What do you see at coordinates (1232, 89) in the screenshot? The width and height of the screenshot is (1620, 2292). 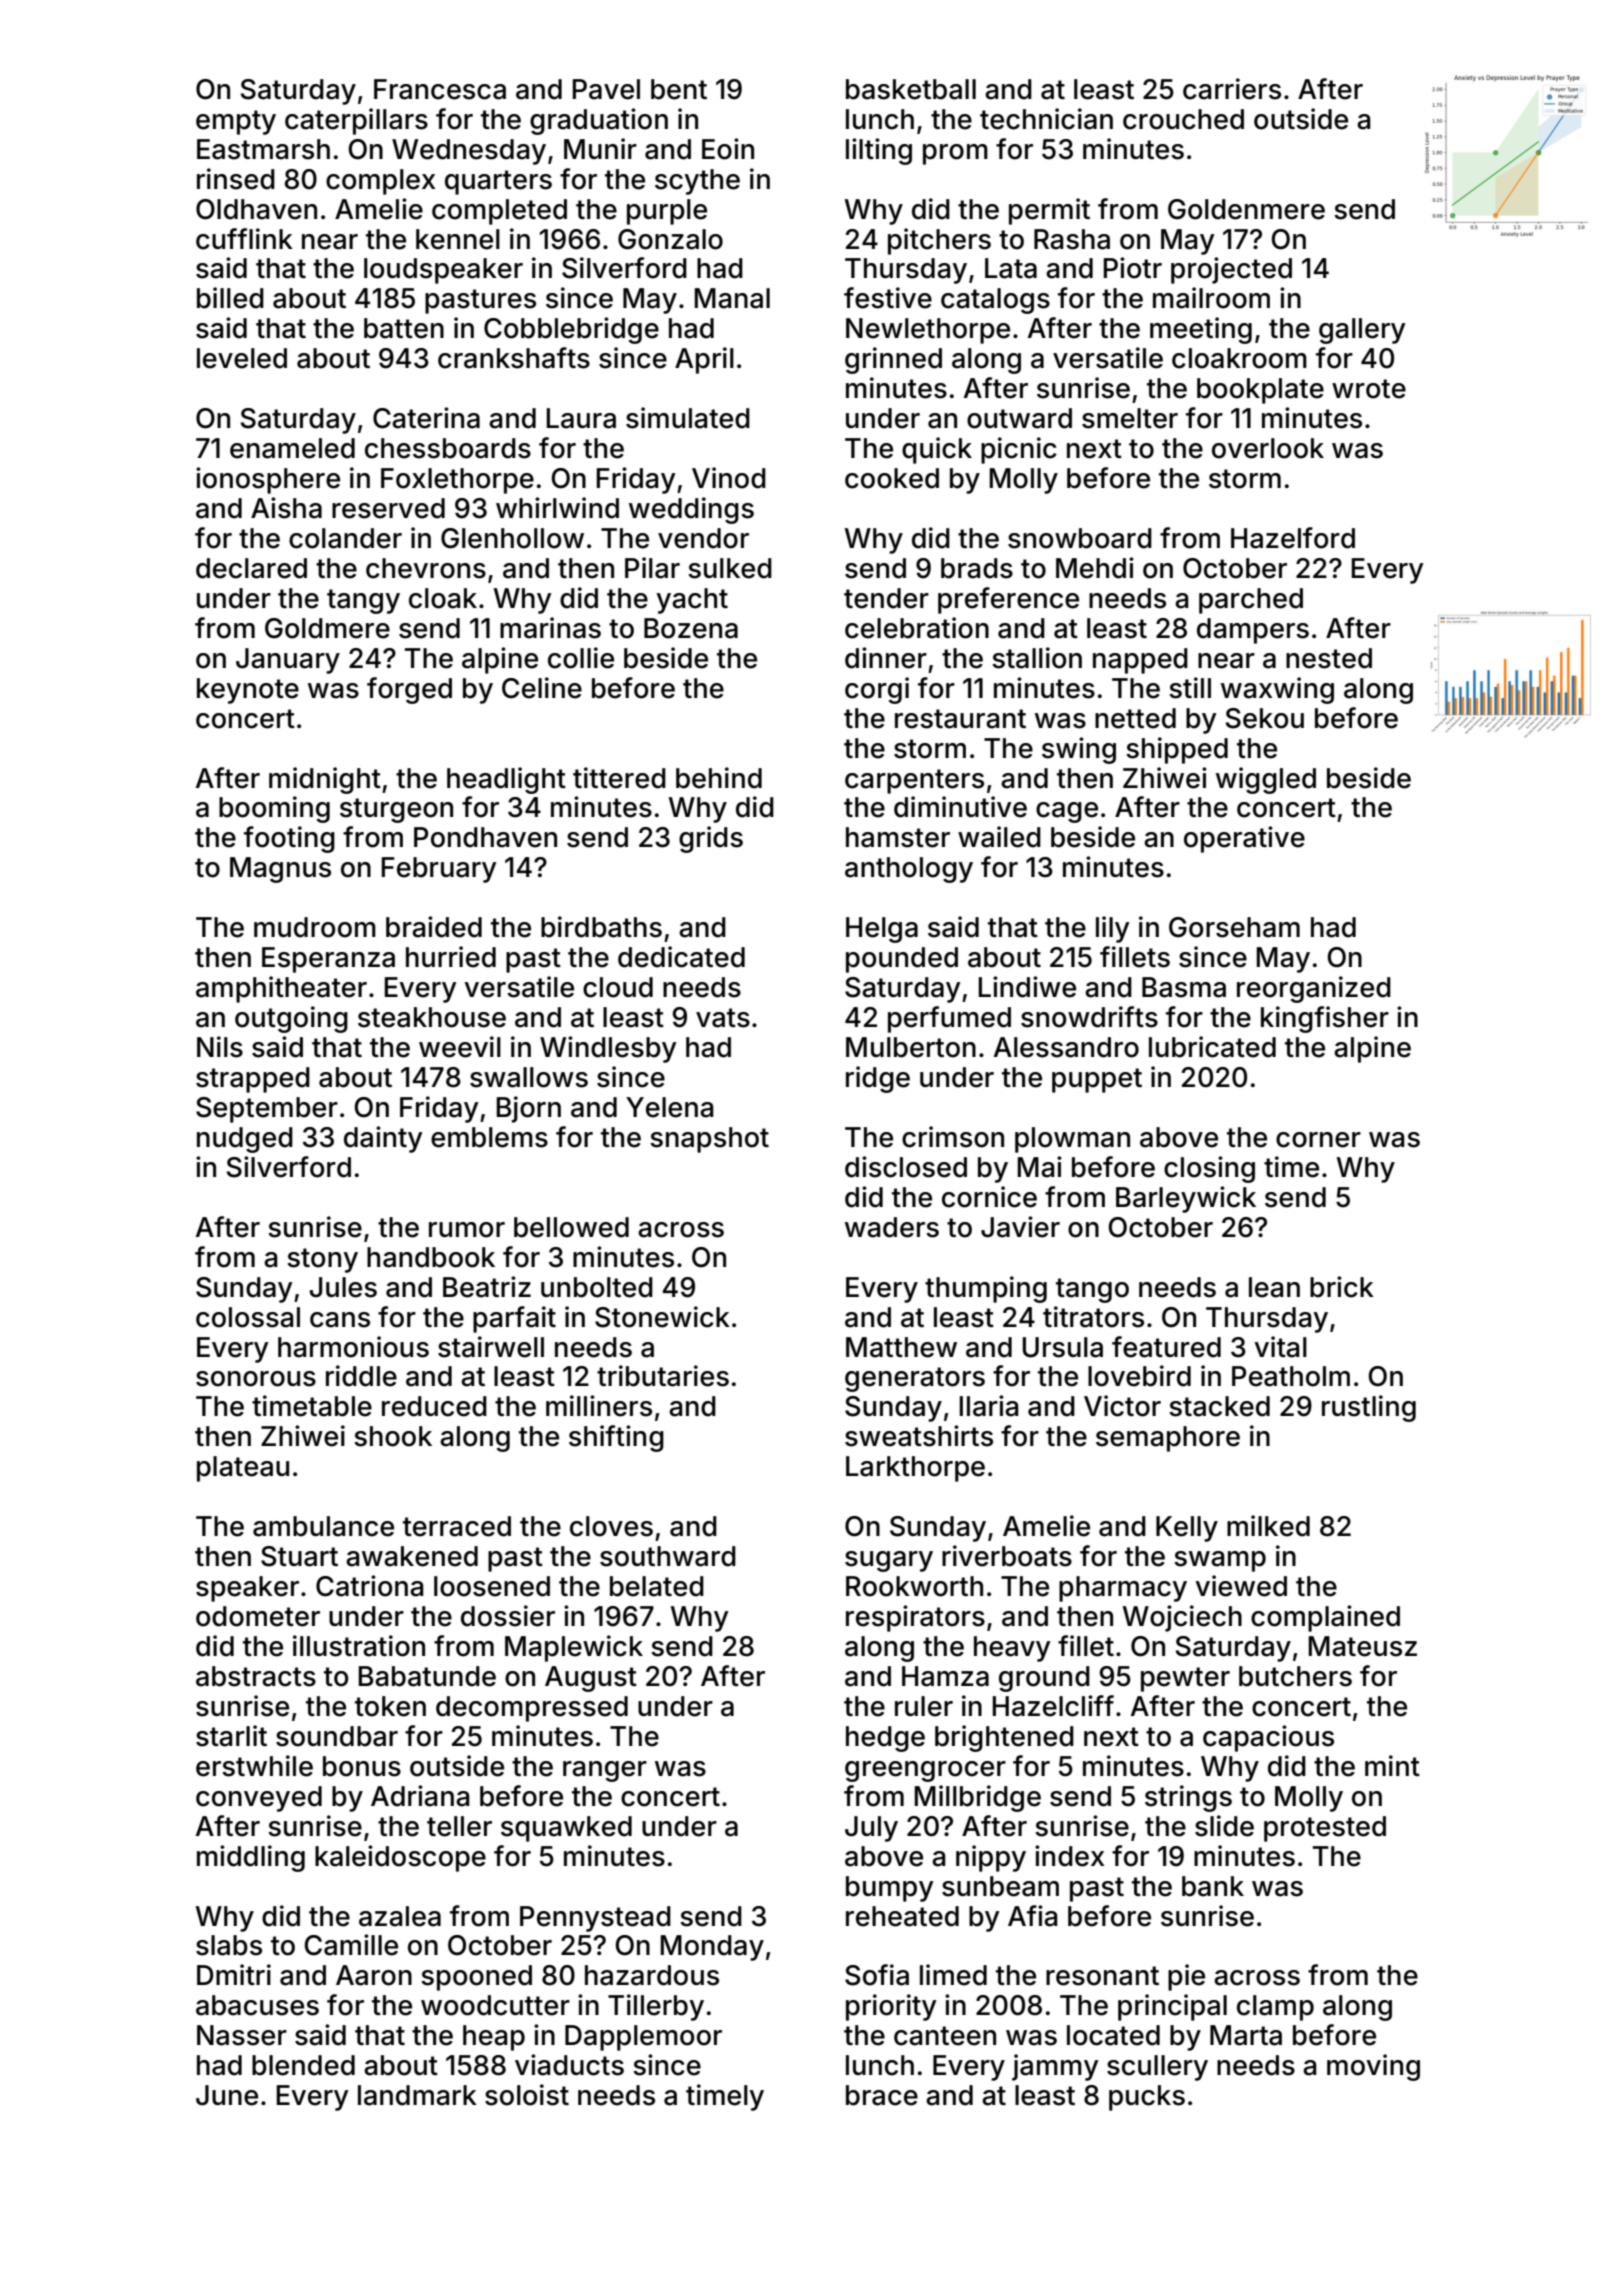 I see `carriers` at bounding box center [1232, 89].
